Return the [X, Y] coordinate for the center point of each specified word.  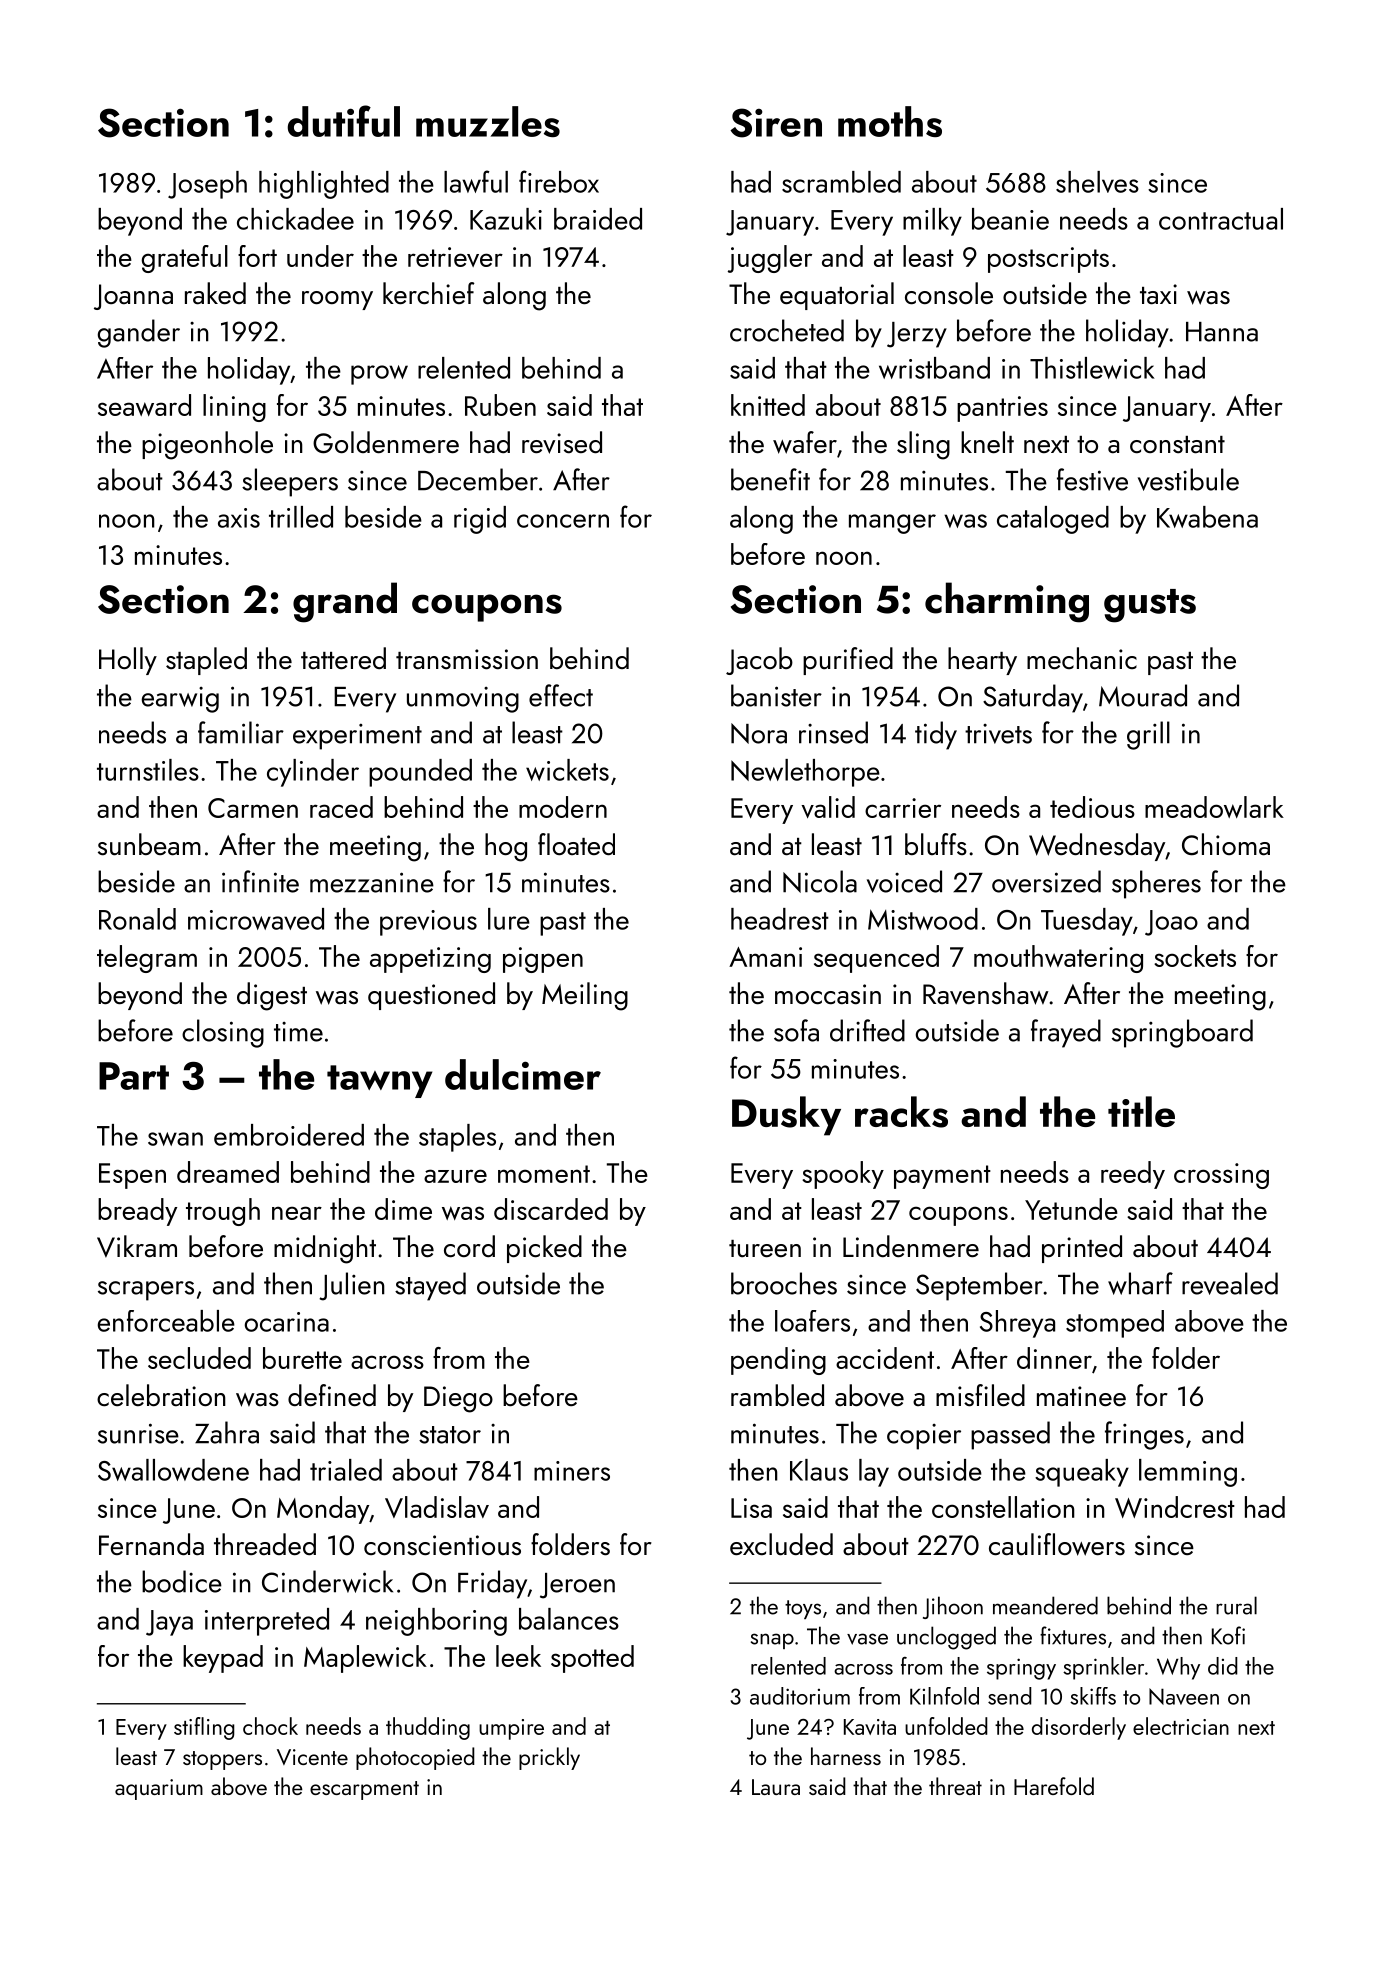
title [1141, 1111]
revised [562, 442]
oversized [1046, 881]
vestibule [1188, 479]
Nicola [820, 881]
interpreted [267, 1622]
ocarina [287, 1322]
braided [598, 219]
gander [139, 333]
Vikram [137, 1246]
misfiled [980, 1395]
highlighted [324, 185]
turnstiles [148, 770]
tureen [765, 1249]
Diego [458, 1399]
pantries [1002, 409]
